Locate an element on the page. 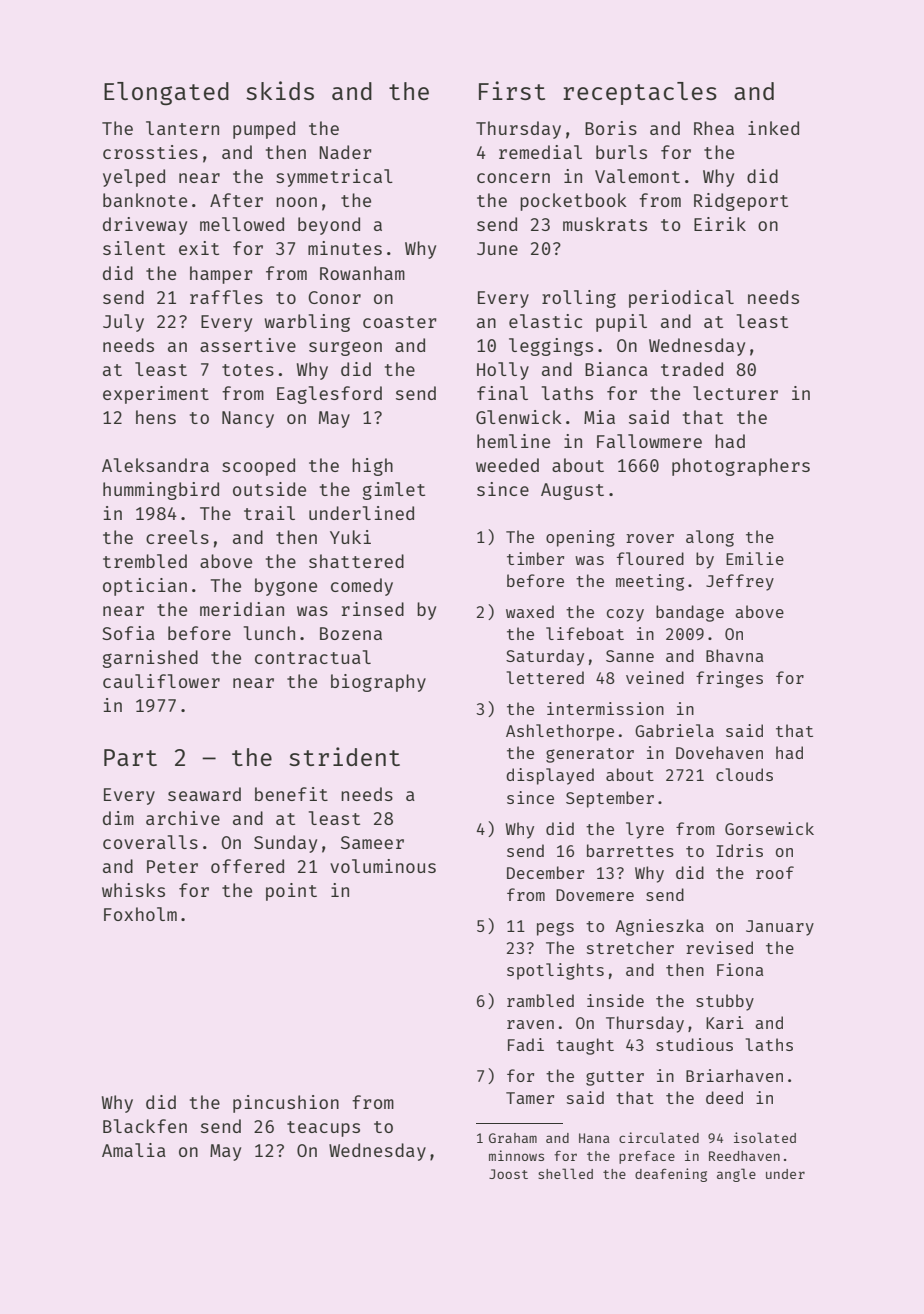 Image resolution: width=924 pixels, height=1314 pixels. Amalia is located at coordinates (134, 1150).
